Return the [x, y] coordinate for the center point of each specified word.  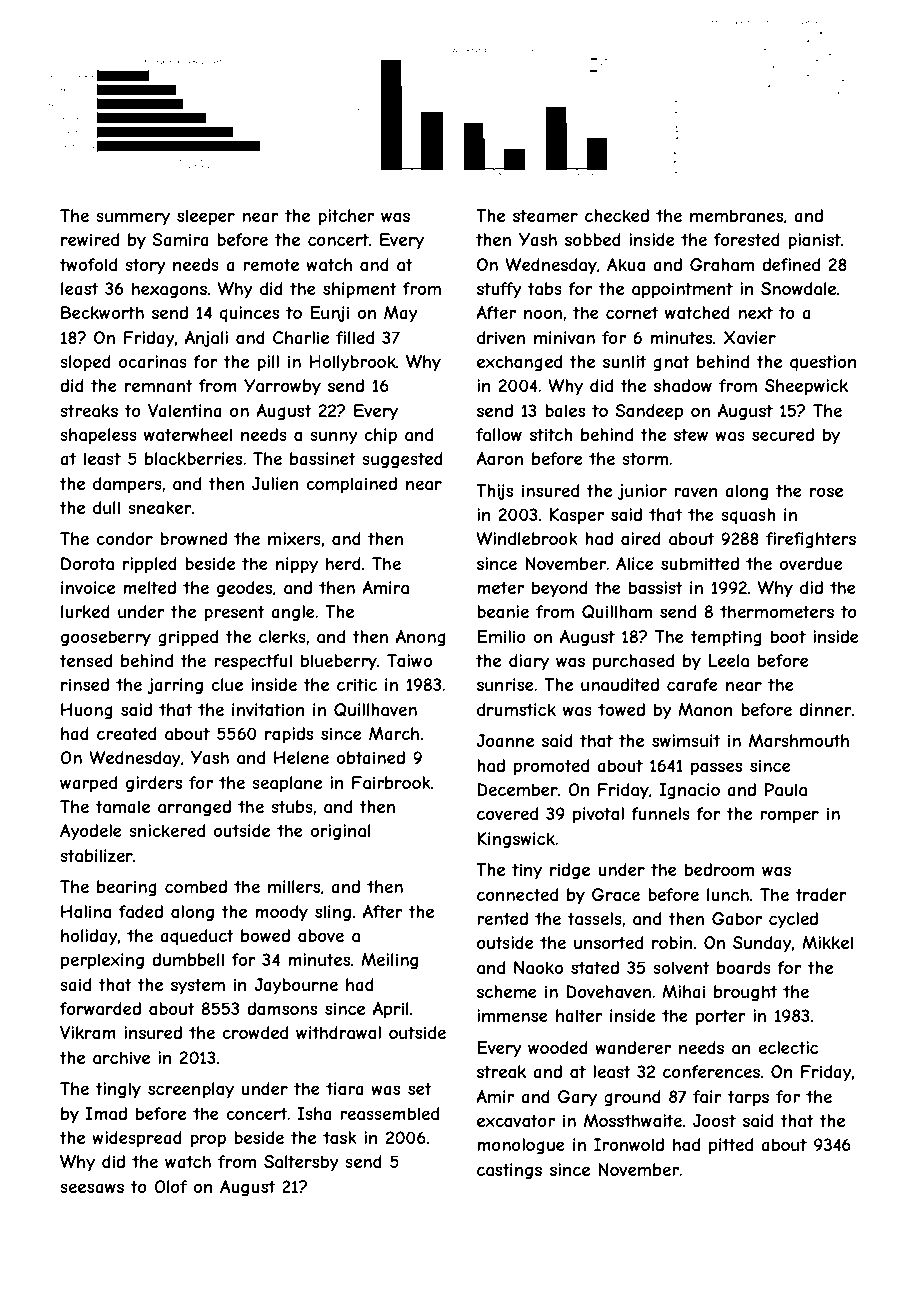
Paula [786, 789]
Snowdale [798, 288]
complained [351, 485]
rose [826, 492]
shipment [360, 290]
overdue [811, 563]
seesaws [92, 1188]
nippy [297, 565]
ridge [570, 871]
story [145, 267]
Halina [86, 911]
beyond [560, 589]
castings [509, 1171]
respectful [253, 662]
